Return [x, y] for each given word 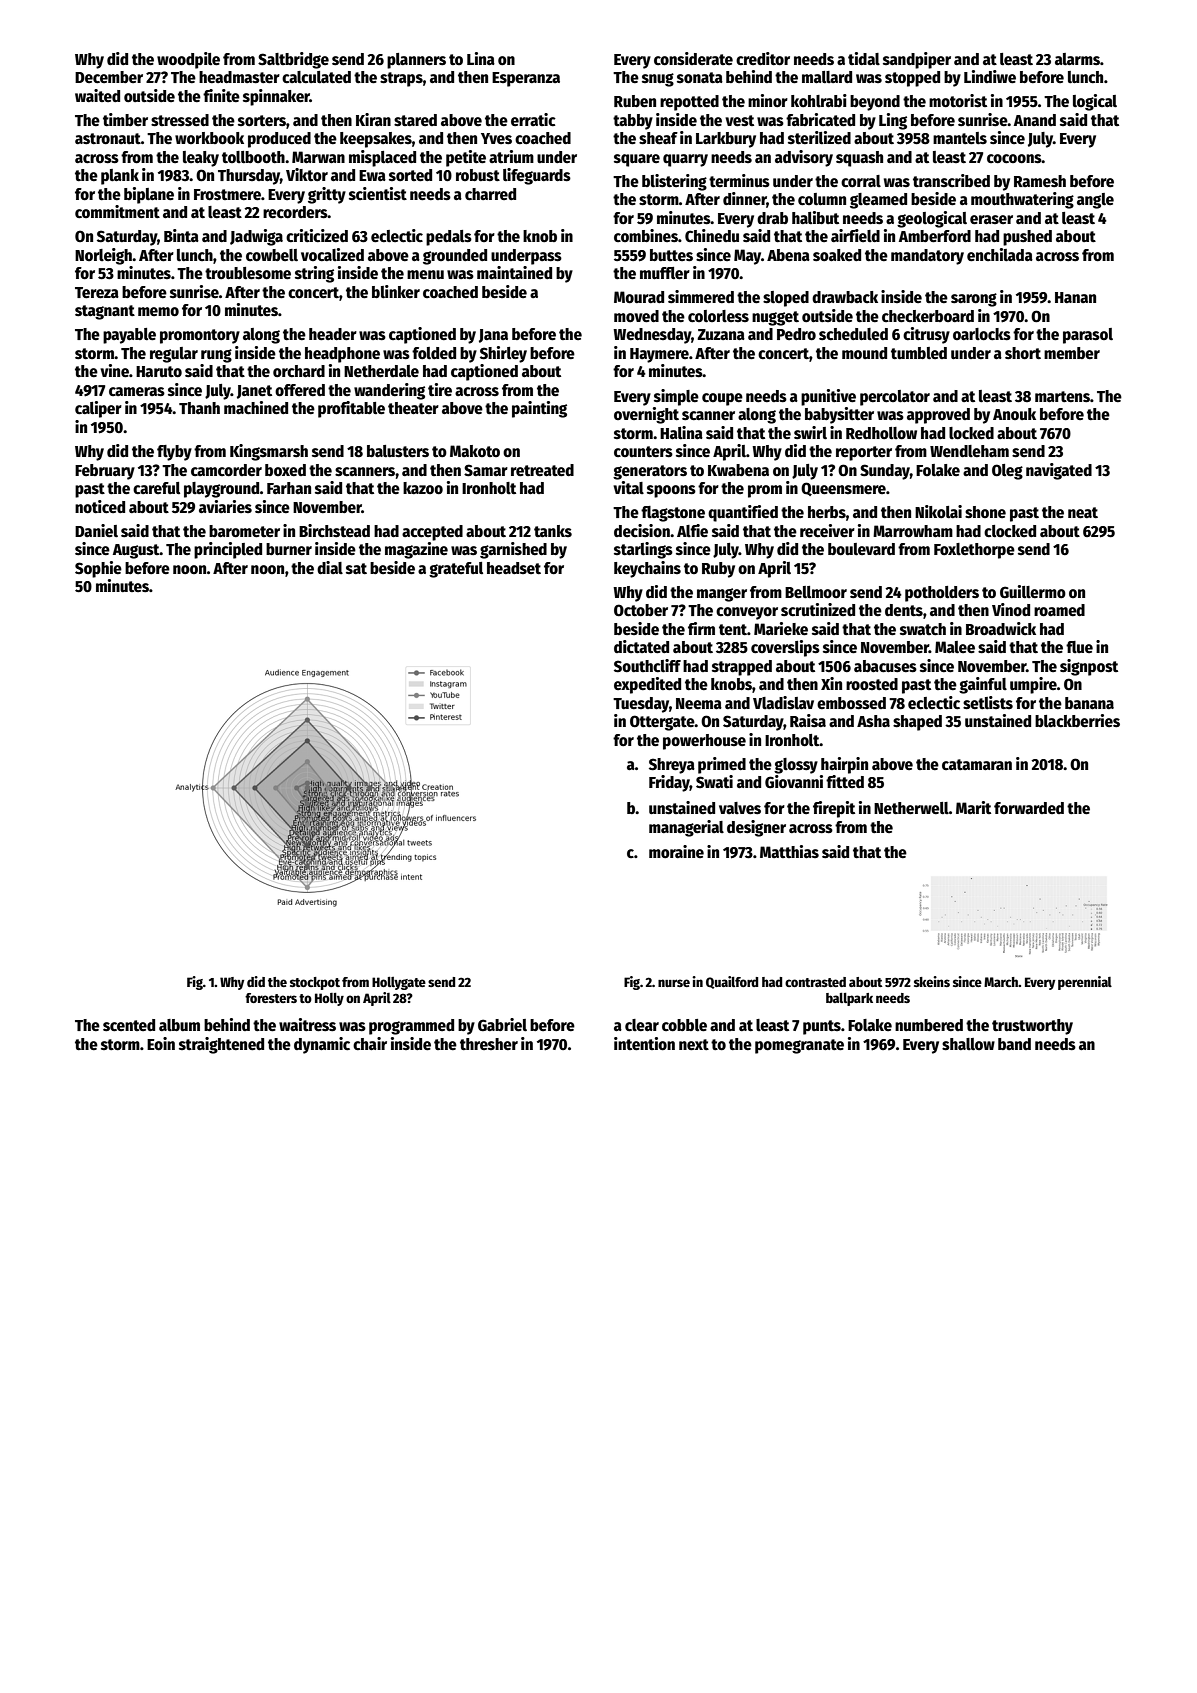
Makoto [475, 451]
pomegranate [799, 1046]
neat [1083, 513]
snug [658, 80]
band [1014, 1044]
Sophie [98, 569]
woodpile [188, 60]
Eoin [161, 1044]
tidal [864, 58]
